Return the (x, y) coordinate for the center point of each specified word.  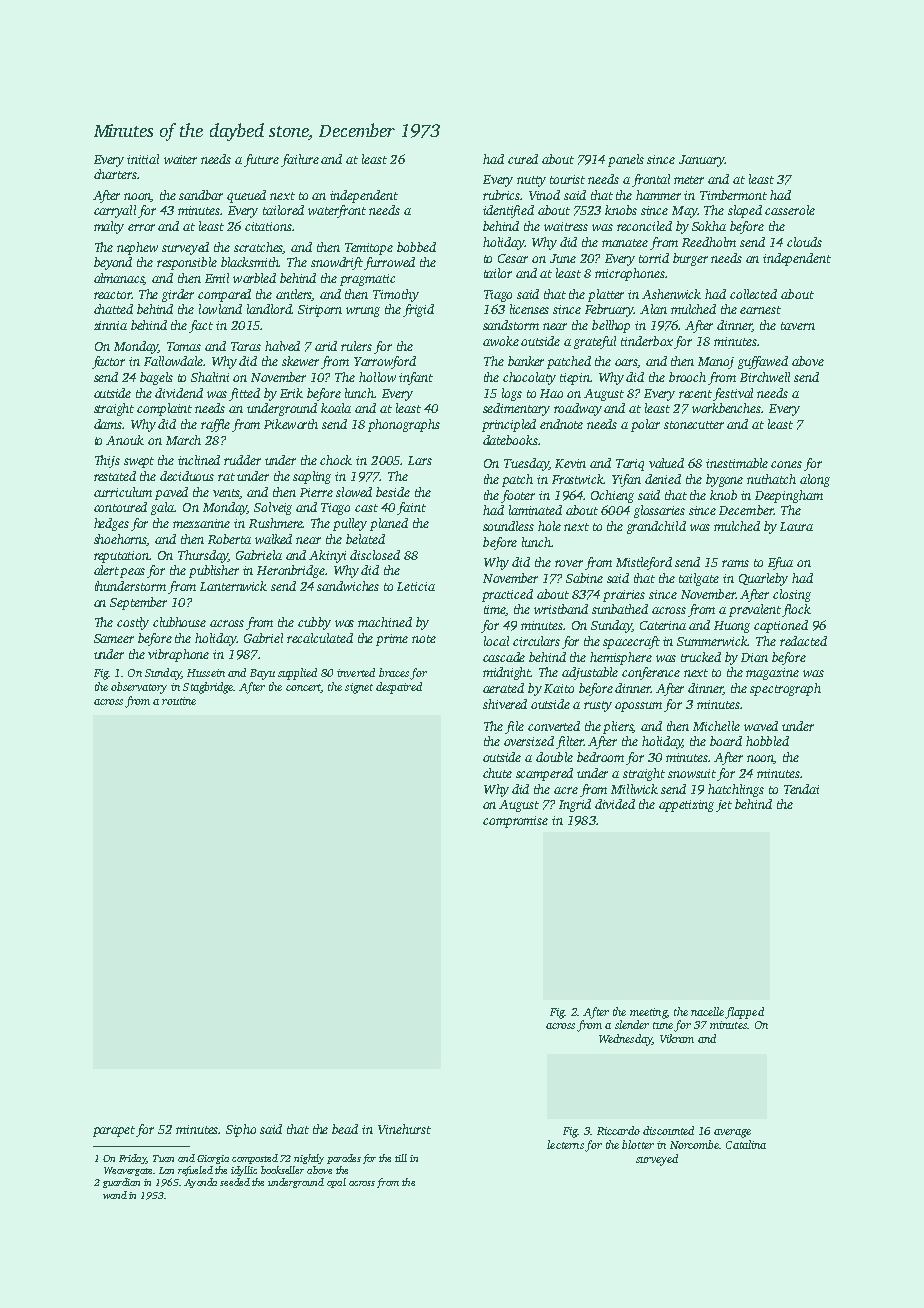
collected (753, 294)
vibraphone (178, 655)
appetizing (686, 806)
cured (523, 159)
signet (359, 688)
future (261, 160)
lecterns (565, 1144)
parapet (114, 1131)
